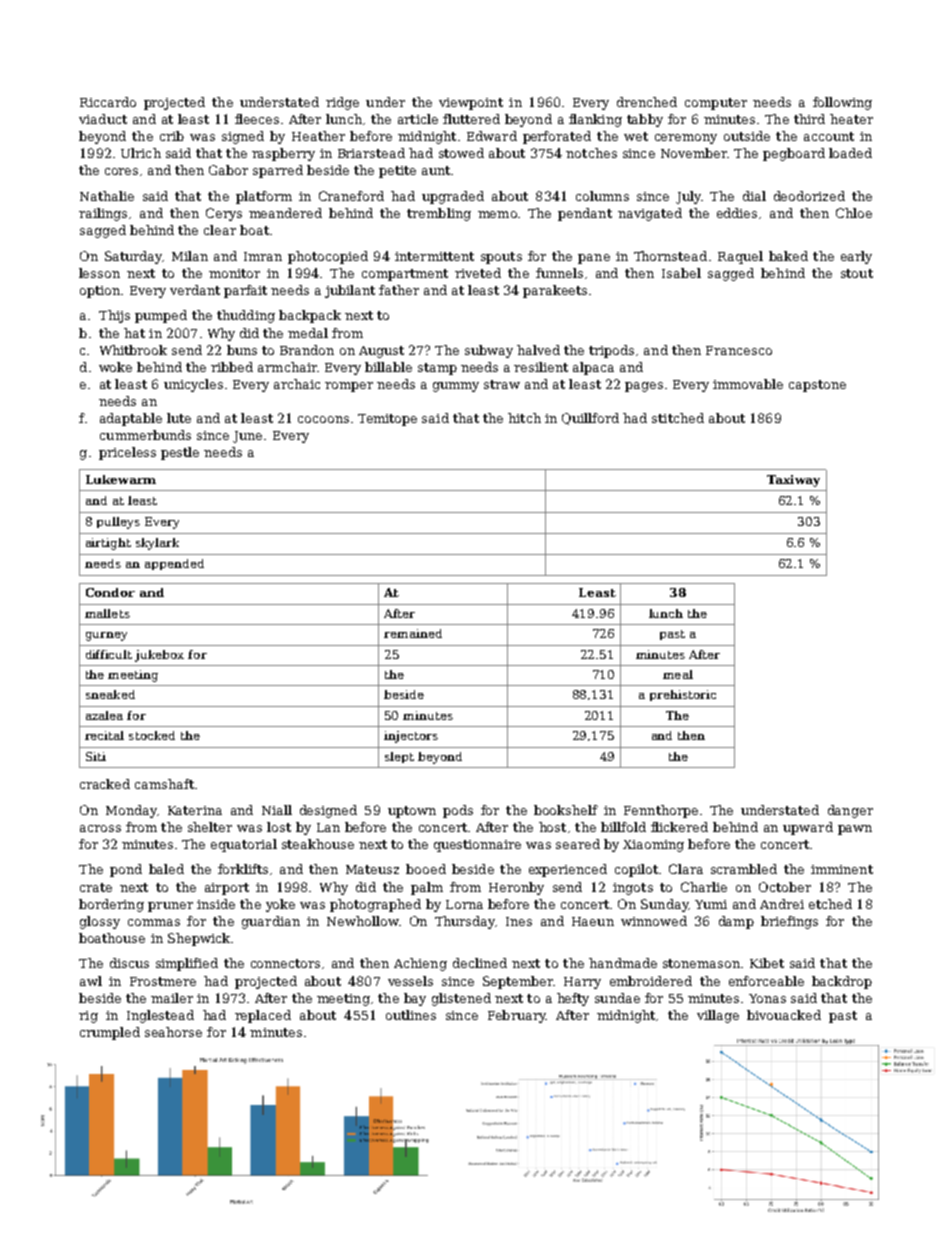  I want to click on fleeces, so click(257, 119).
